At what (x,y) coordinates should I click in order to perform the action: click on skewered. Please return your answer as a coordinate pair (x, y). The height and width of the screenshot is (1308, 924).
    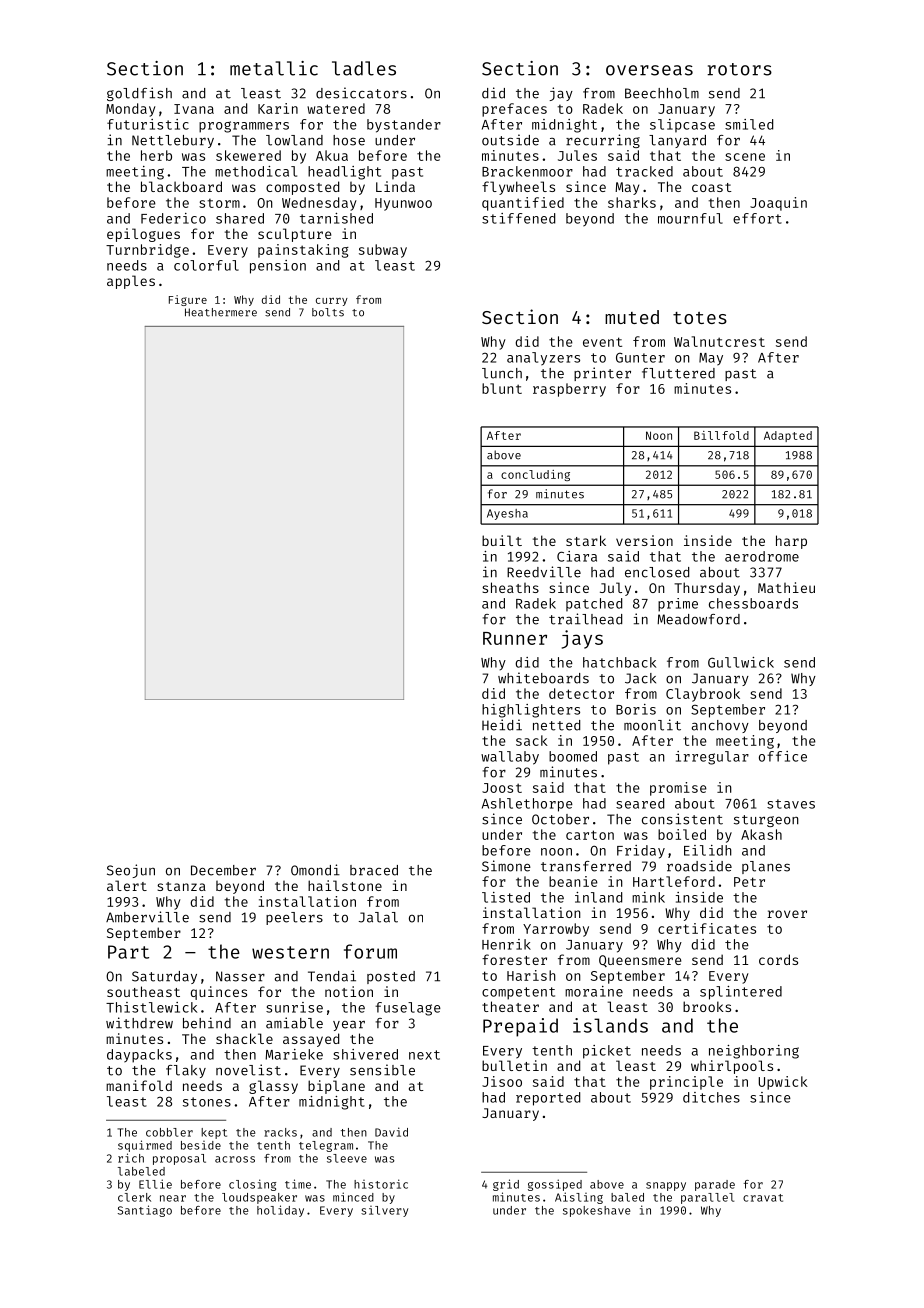
    Looking at the image, I should click on (248, 155).
